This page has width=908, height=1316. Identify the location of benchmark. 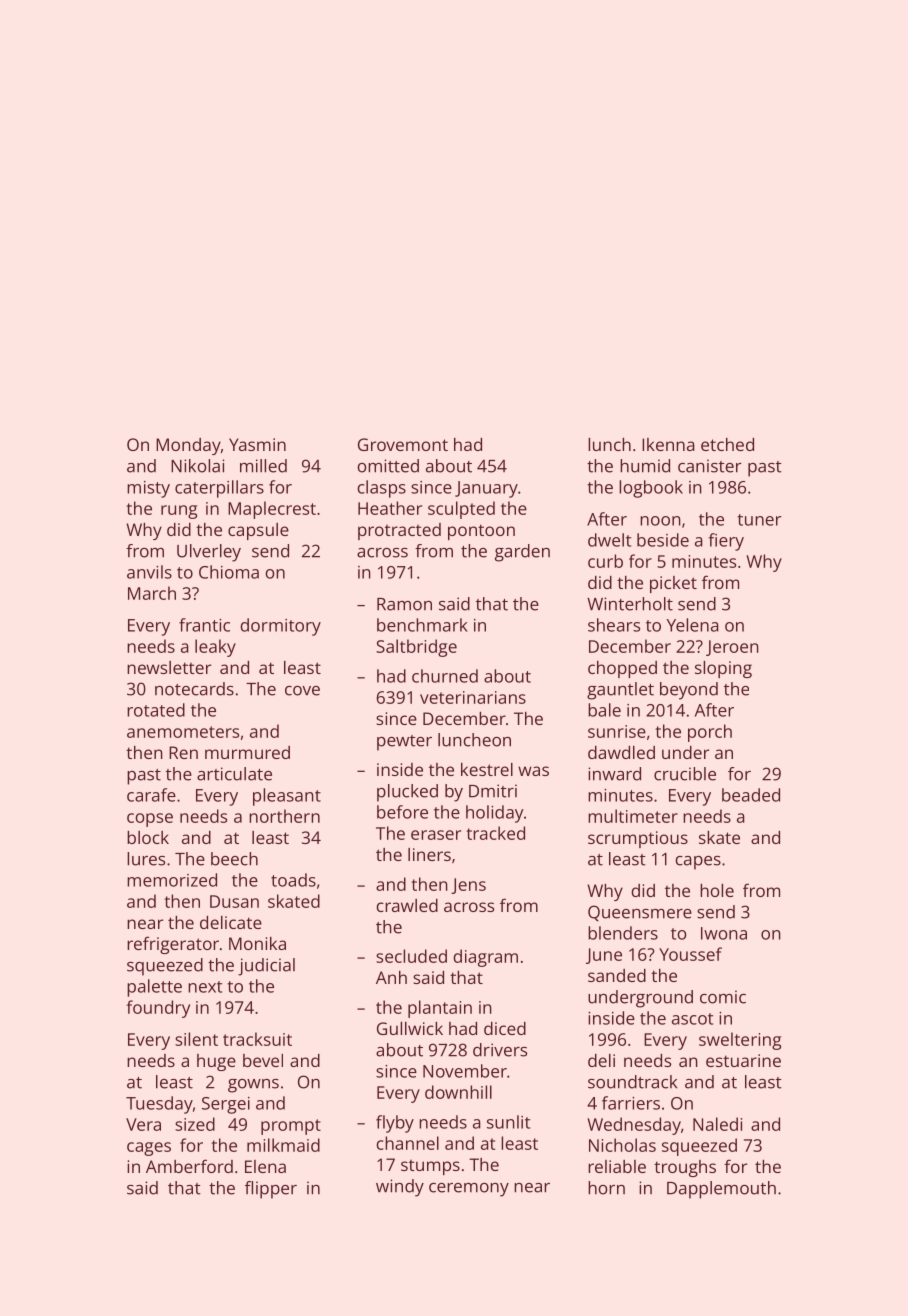
(422, 625).
